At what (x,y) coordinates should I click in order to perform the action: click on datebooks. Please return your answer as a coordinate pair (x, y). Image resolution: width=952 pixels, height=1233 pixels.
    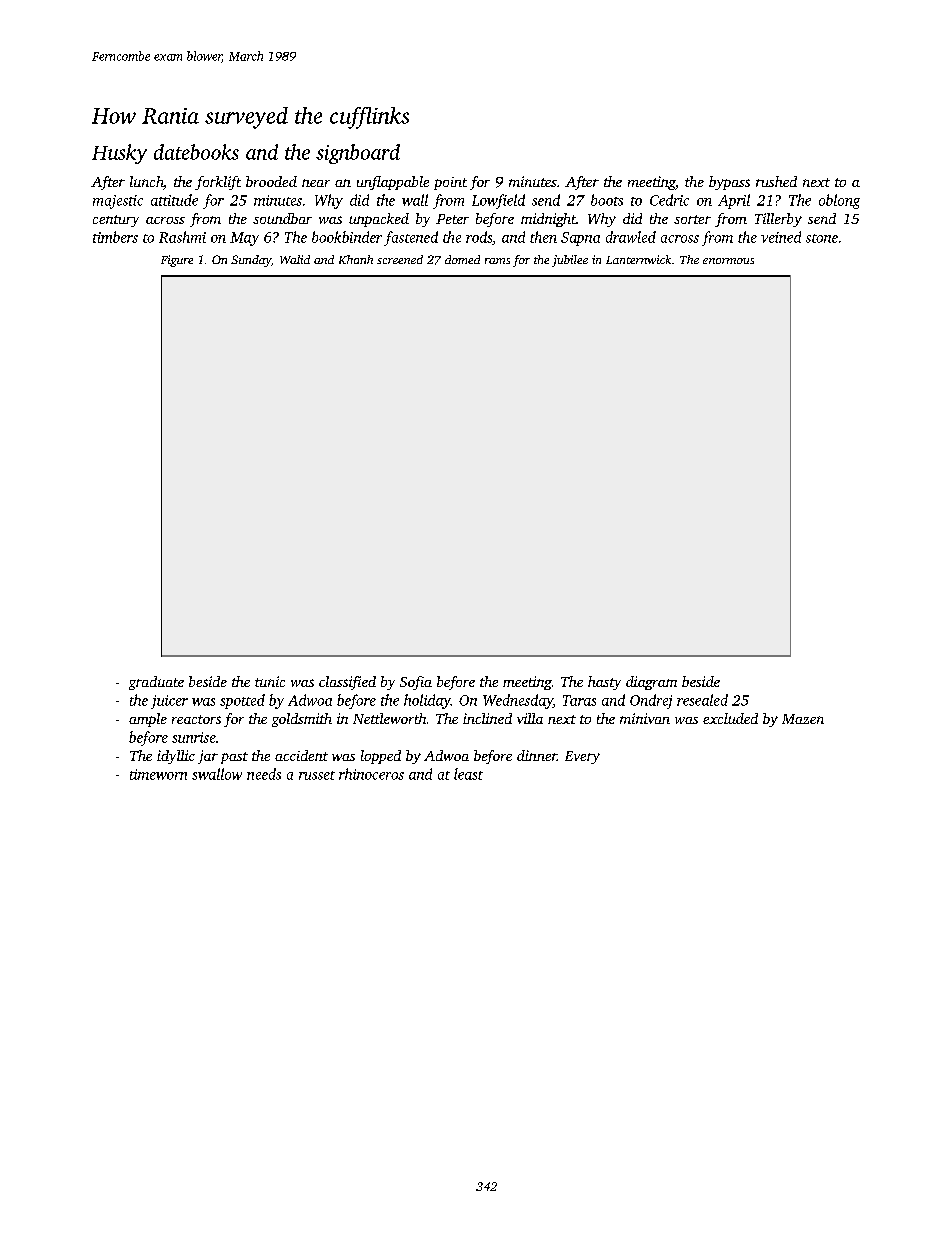
    Looking at the image, I should click on (196, 152).
